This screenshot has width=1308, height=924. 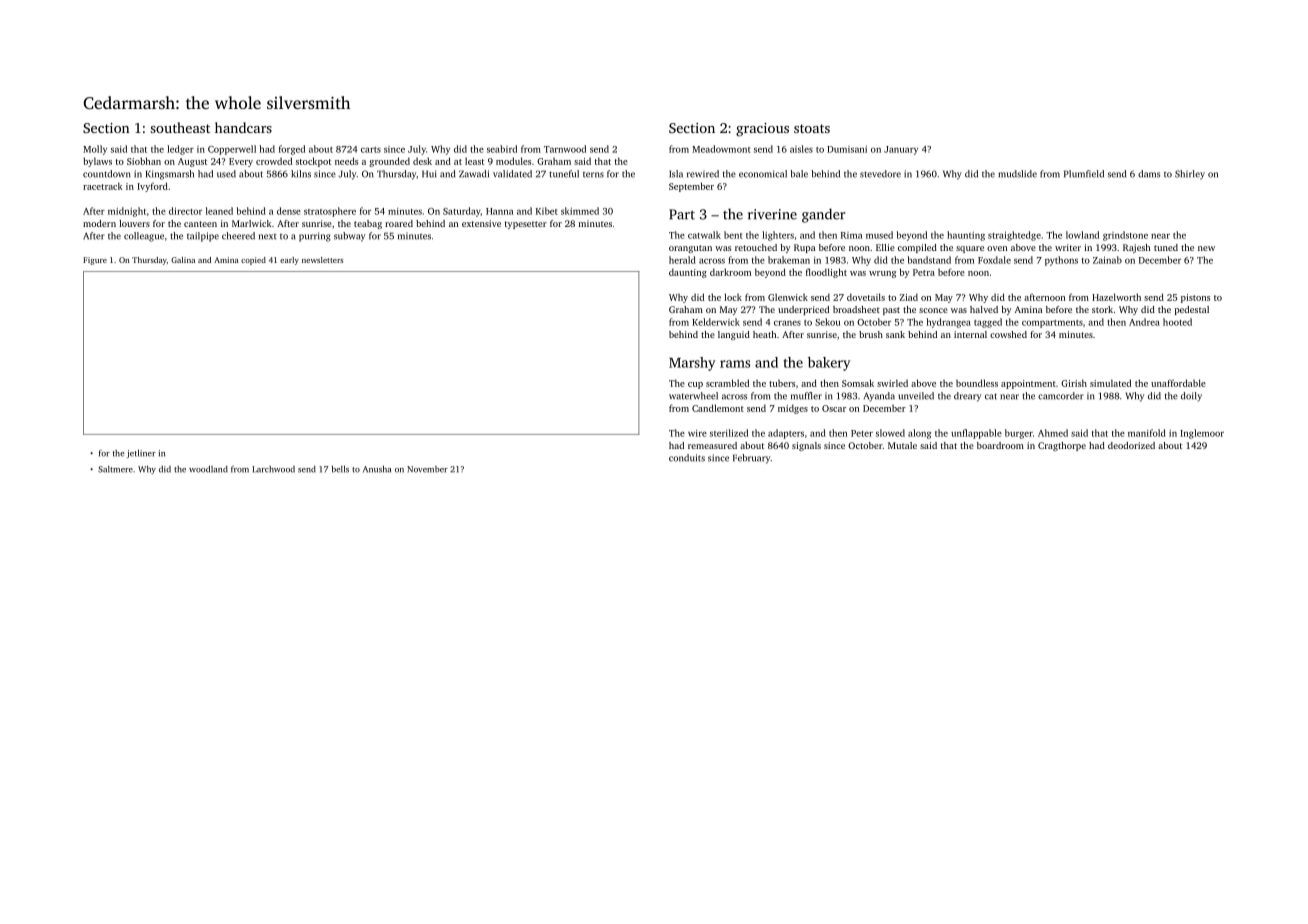 I want to click on newsletters, so click(x=322, y=260).
